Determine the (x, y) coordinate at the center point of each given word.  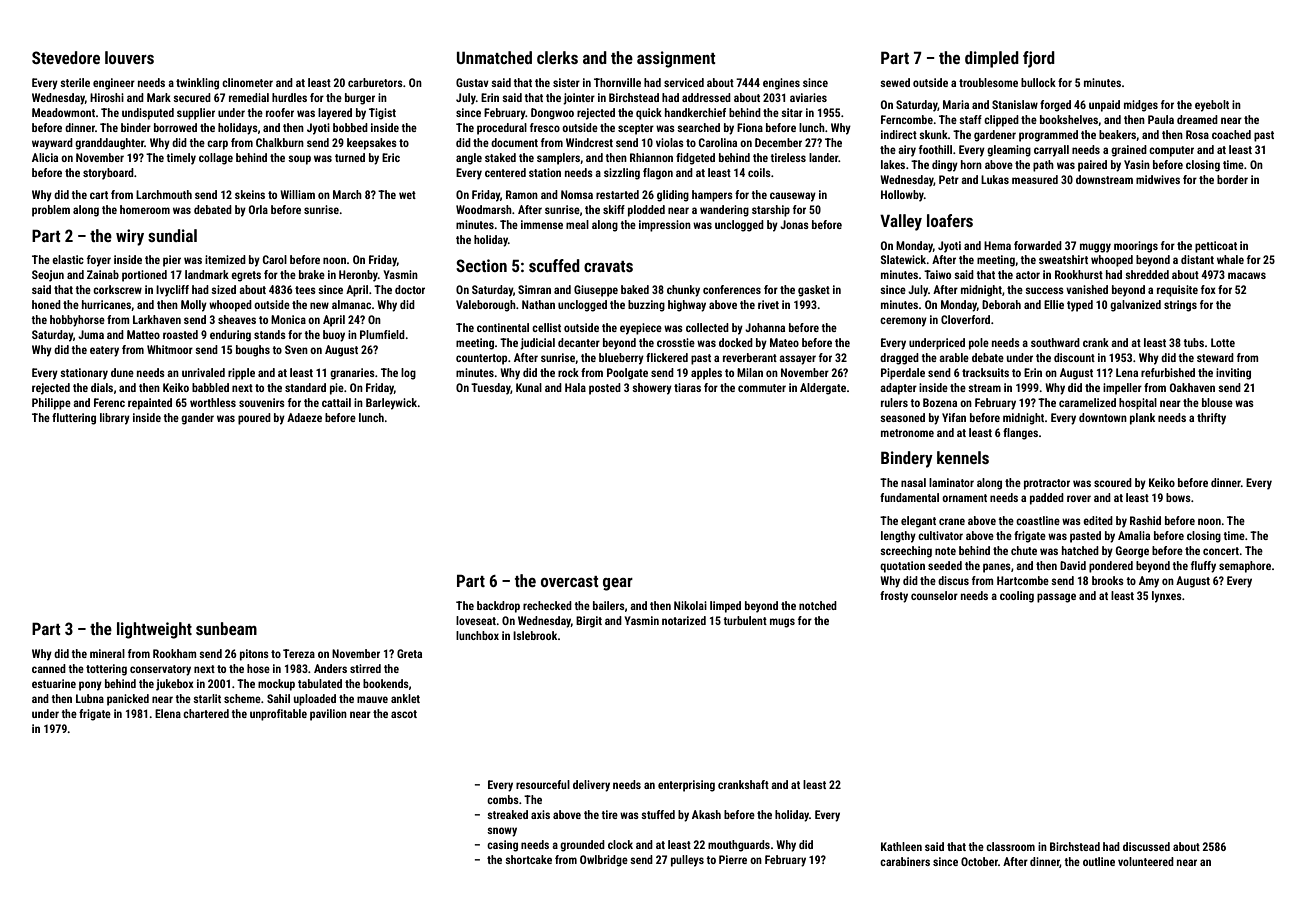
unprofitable (278, 715)
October (979, 861)
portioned (144, 276)
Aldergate (823, 389)
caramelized (1087, 402)
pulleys (687, 861)
